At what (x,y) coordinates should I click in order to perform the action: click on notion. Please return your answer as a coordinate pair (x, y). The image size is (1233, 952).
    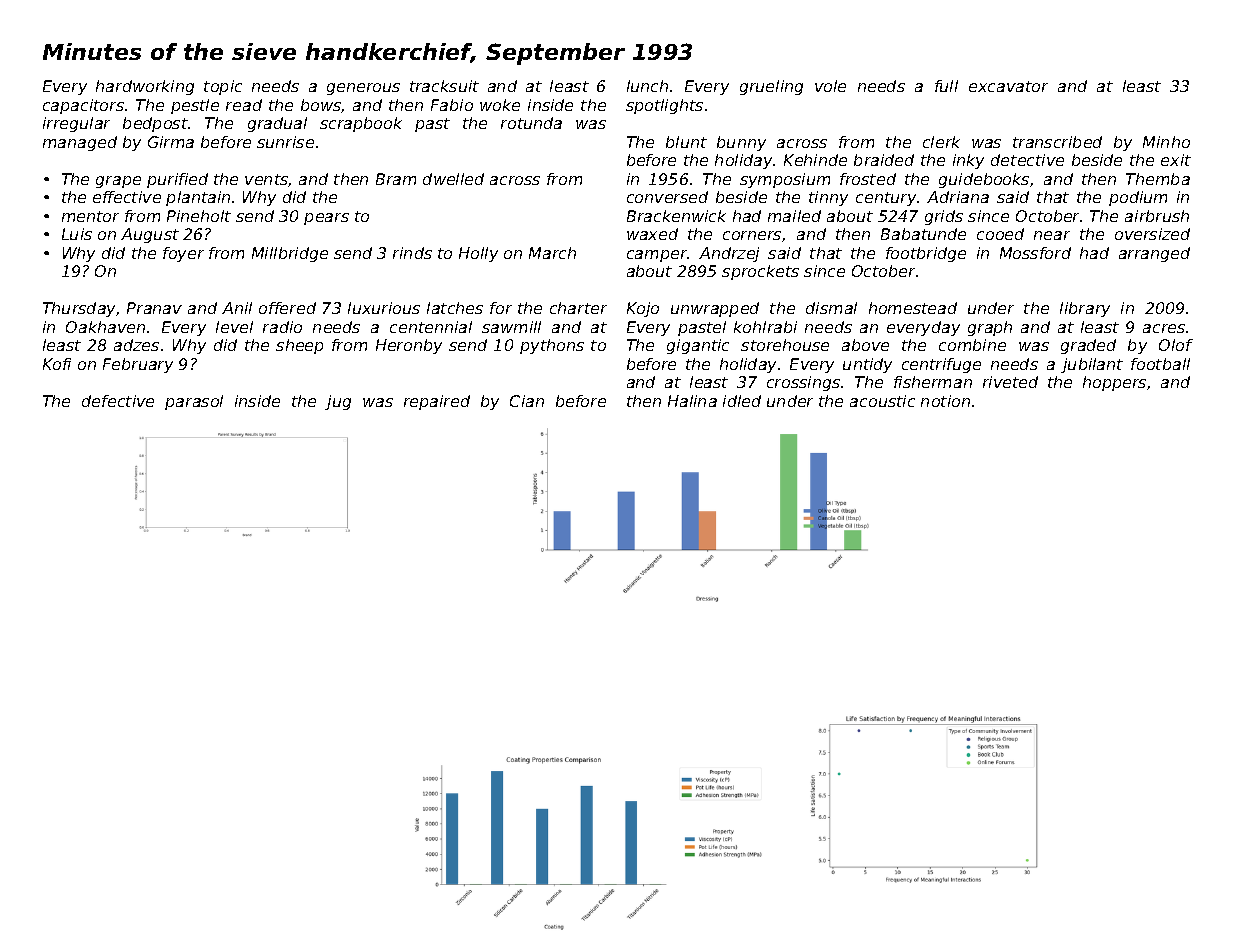
    Looking at the image, I should click on (945, 401).
